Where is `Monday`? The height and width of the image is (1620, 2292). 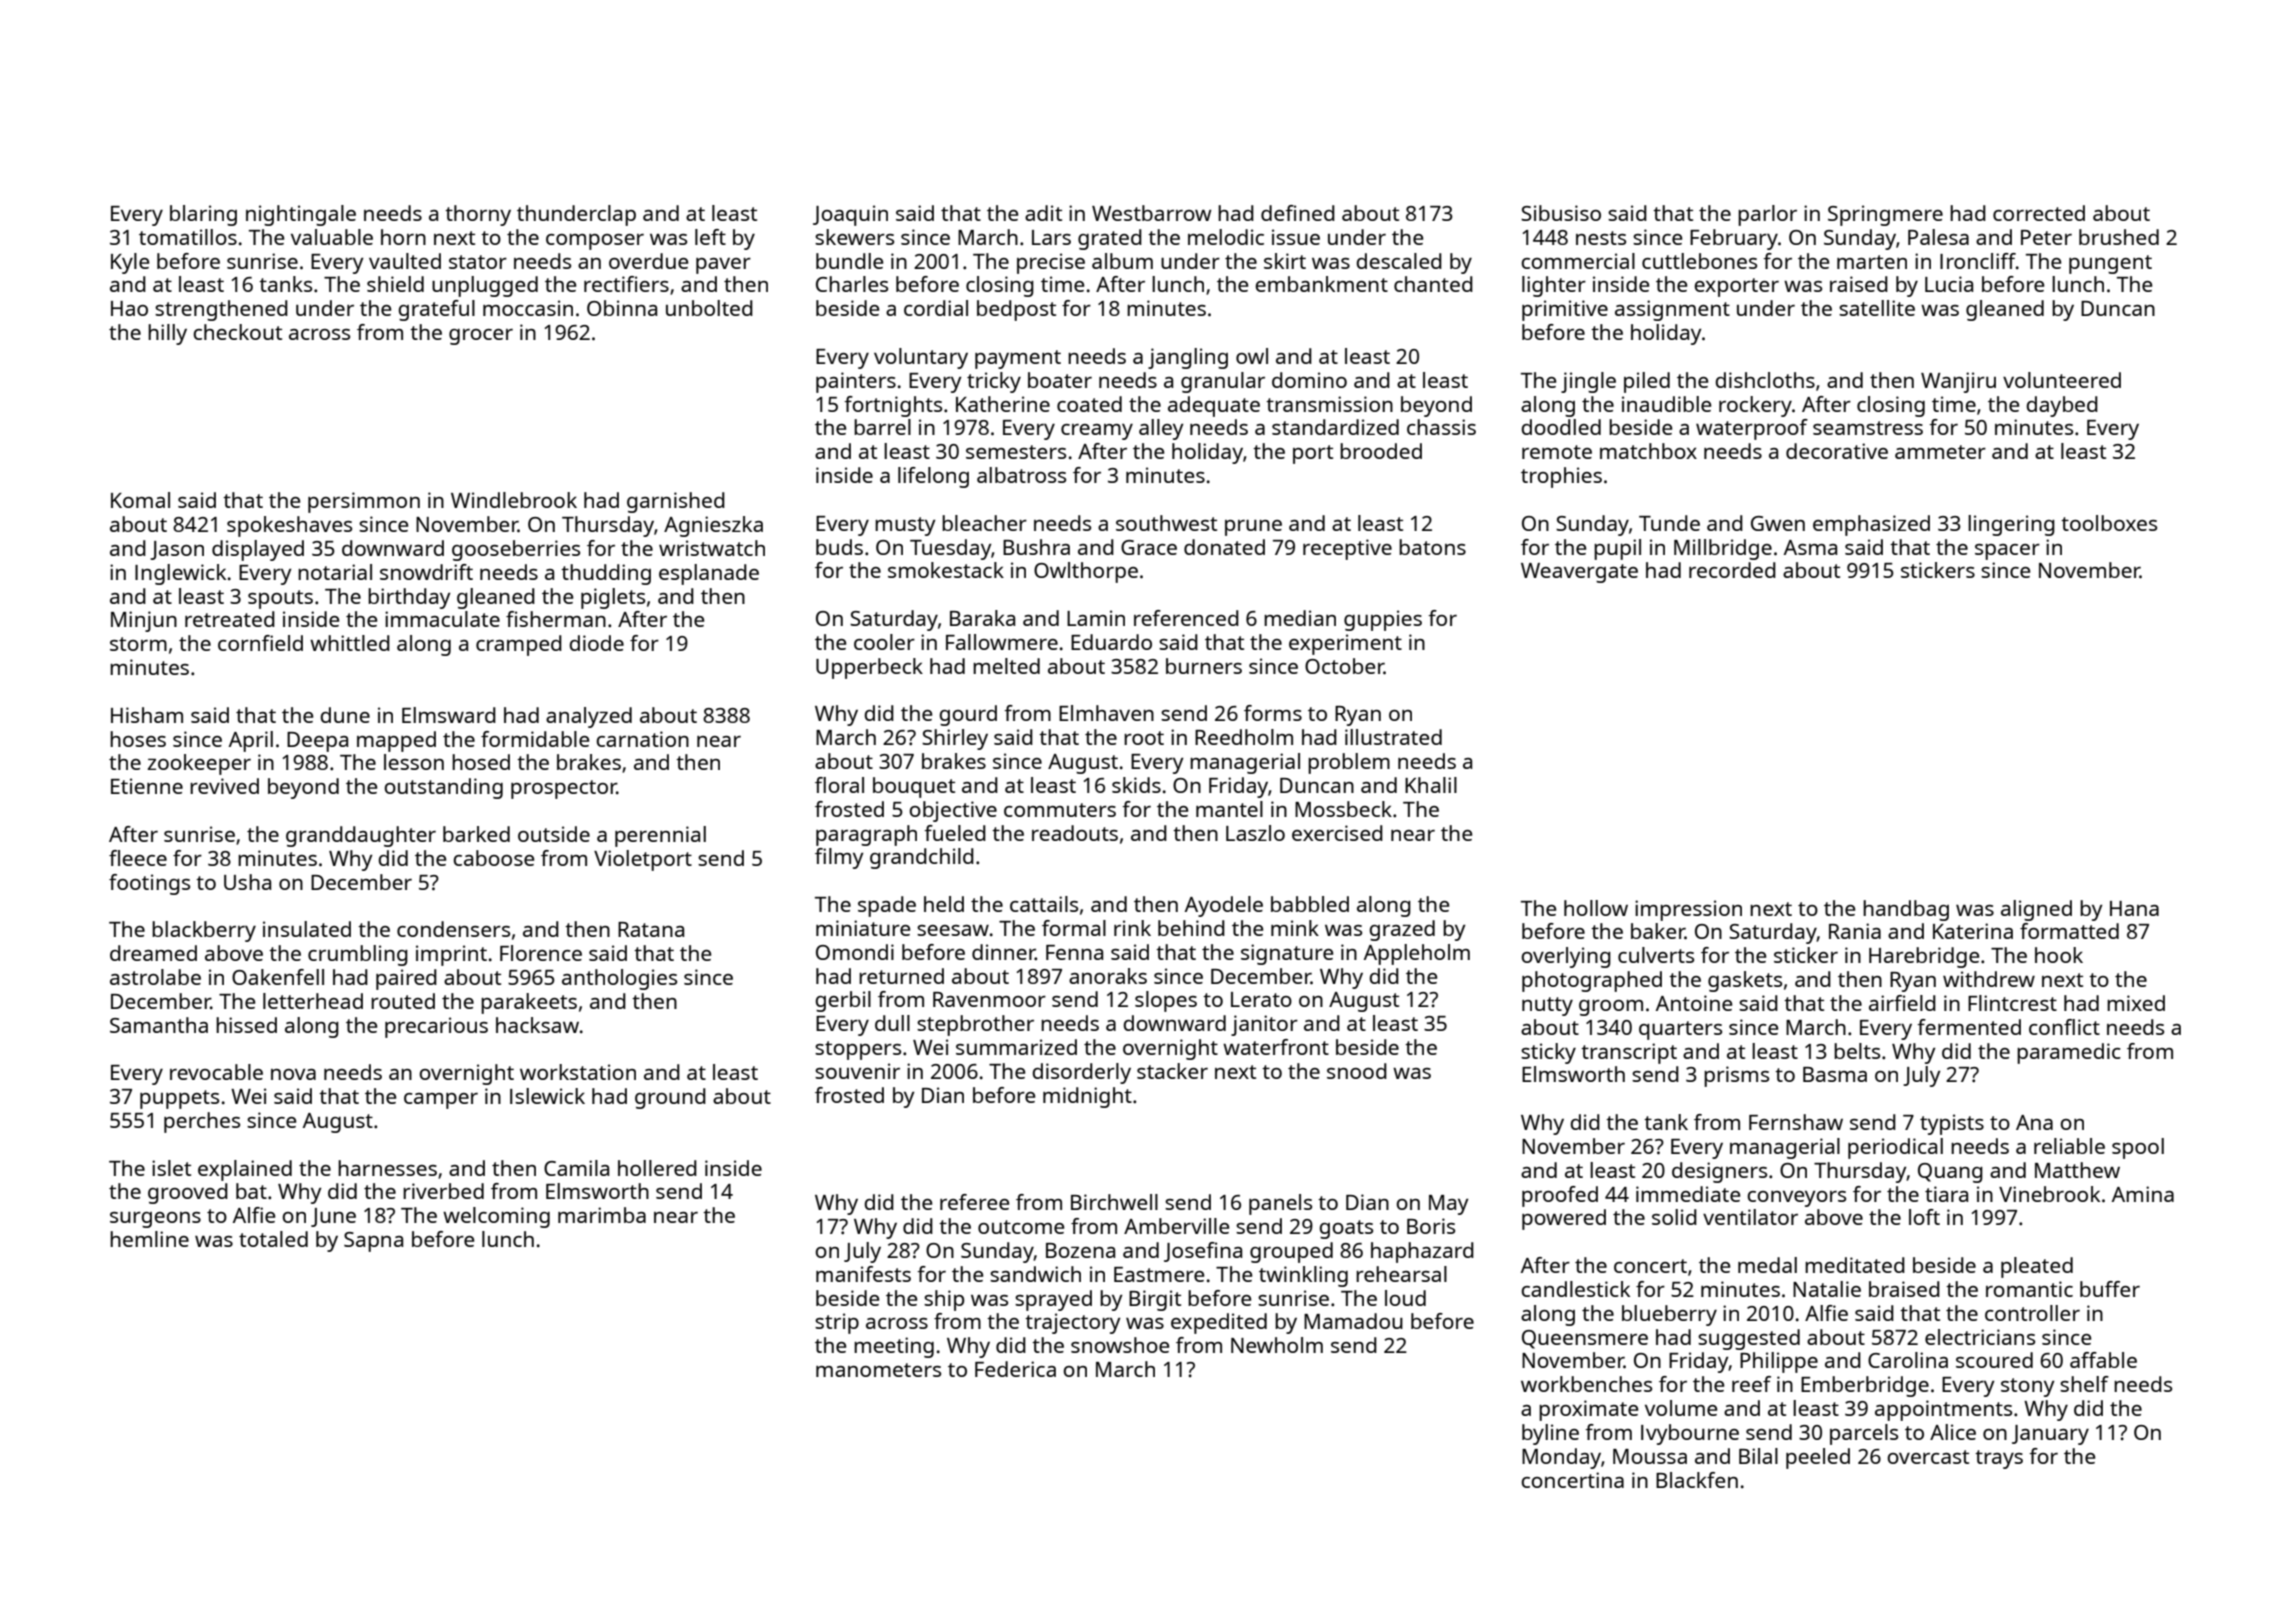
Monday is located at coordinates (1561, 1458).
